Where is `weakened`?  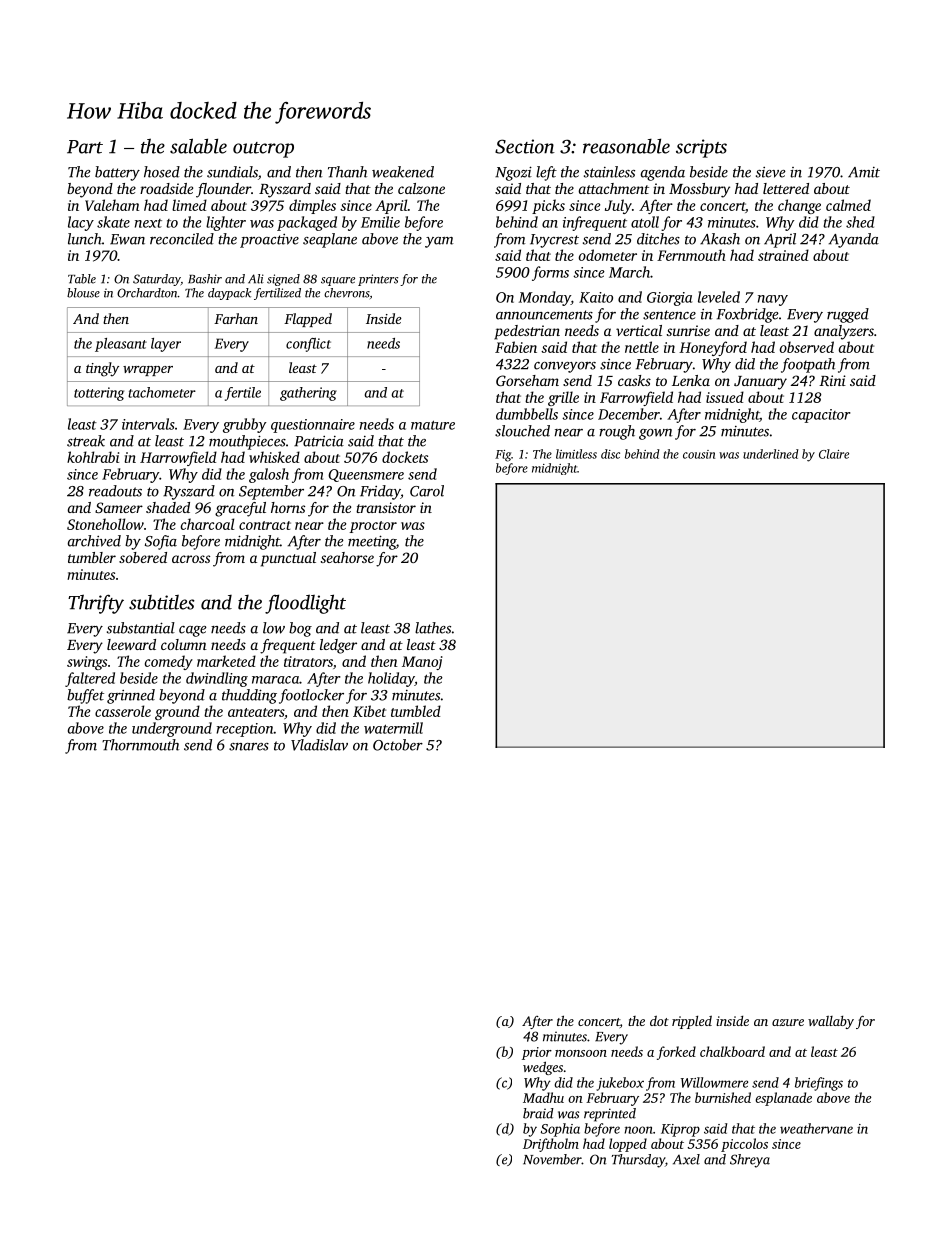
weakened is located at coordinates (403, 172).
